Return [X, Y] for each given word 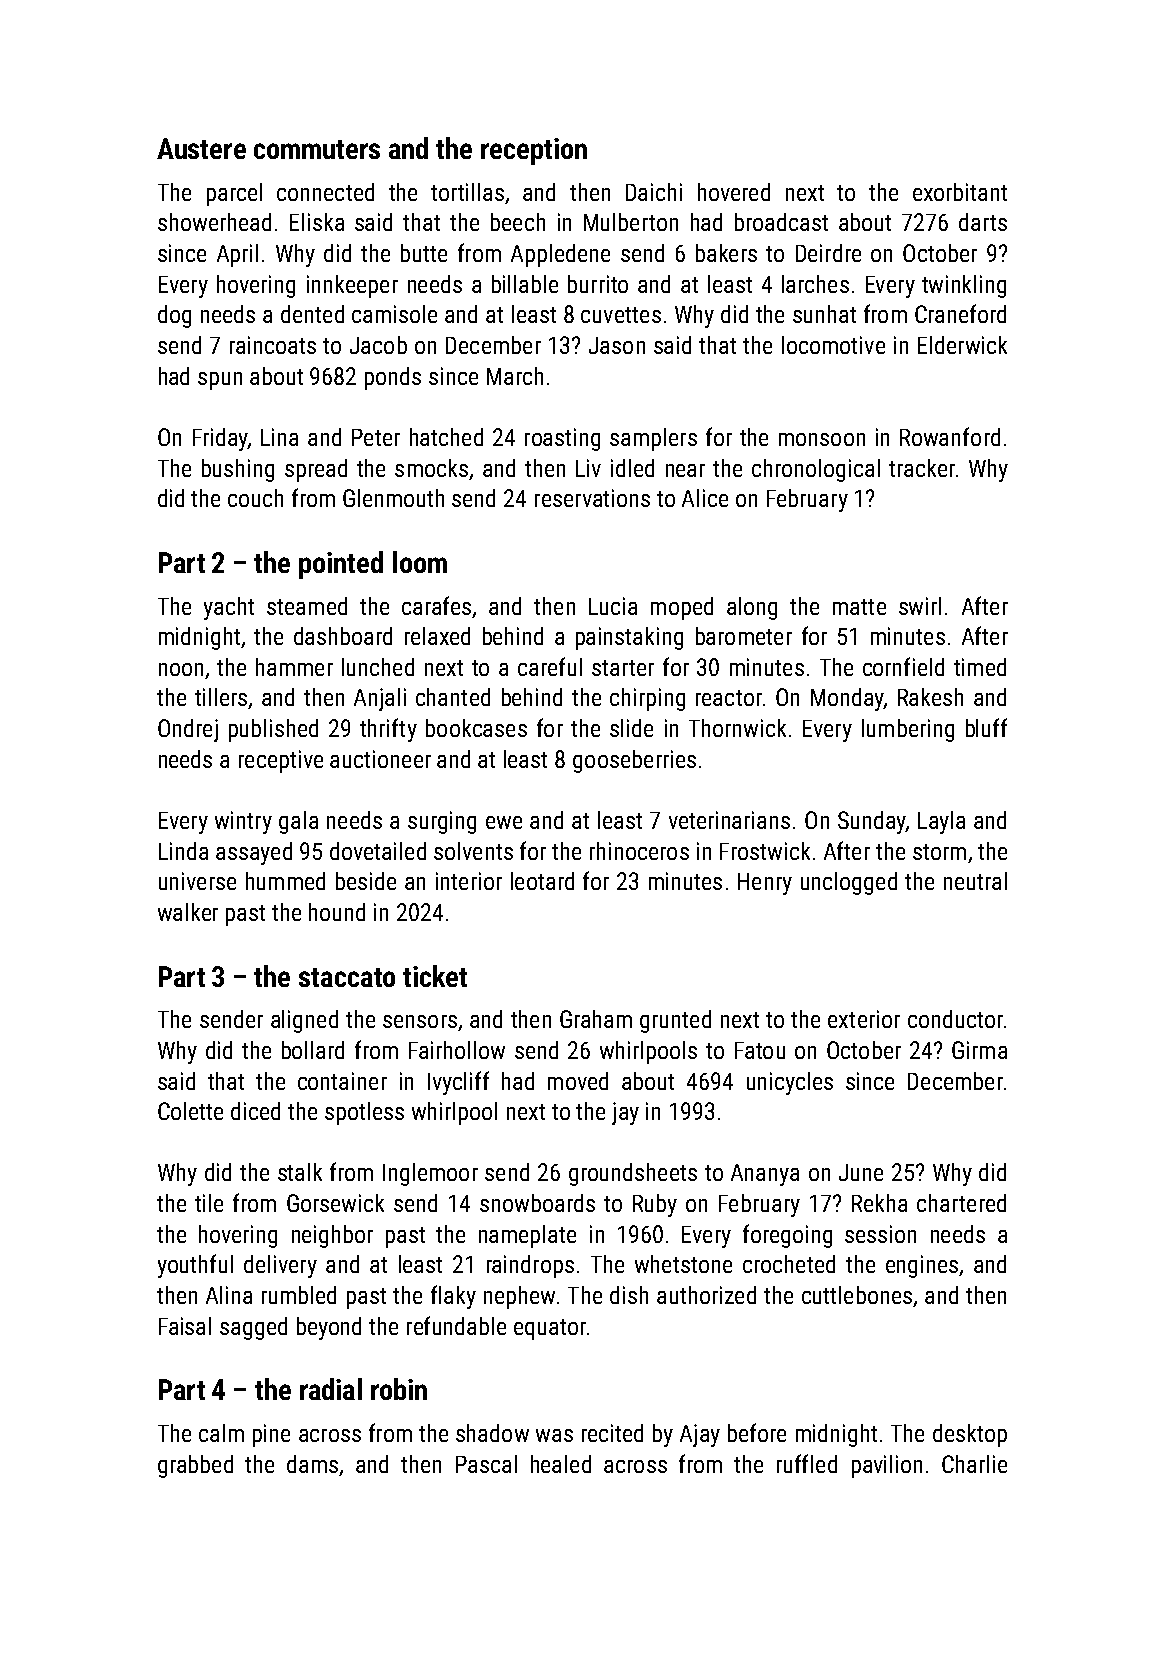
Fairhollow [457, 1050]
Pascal [486, 1464]
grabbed [195, 1466]
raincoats [273, 345]
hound [337, 912]
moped [682, 608]
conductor [955, 1019]
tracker [922, 468]
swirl [920, 606]
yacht [229, 608]
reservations [592, 498]
